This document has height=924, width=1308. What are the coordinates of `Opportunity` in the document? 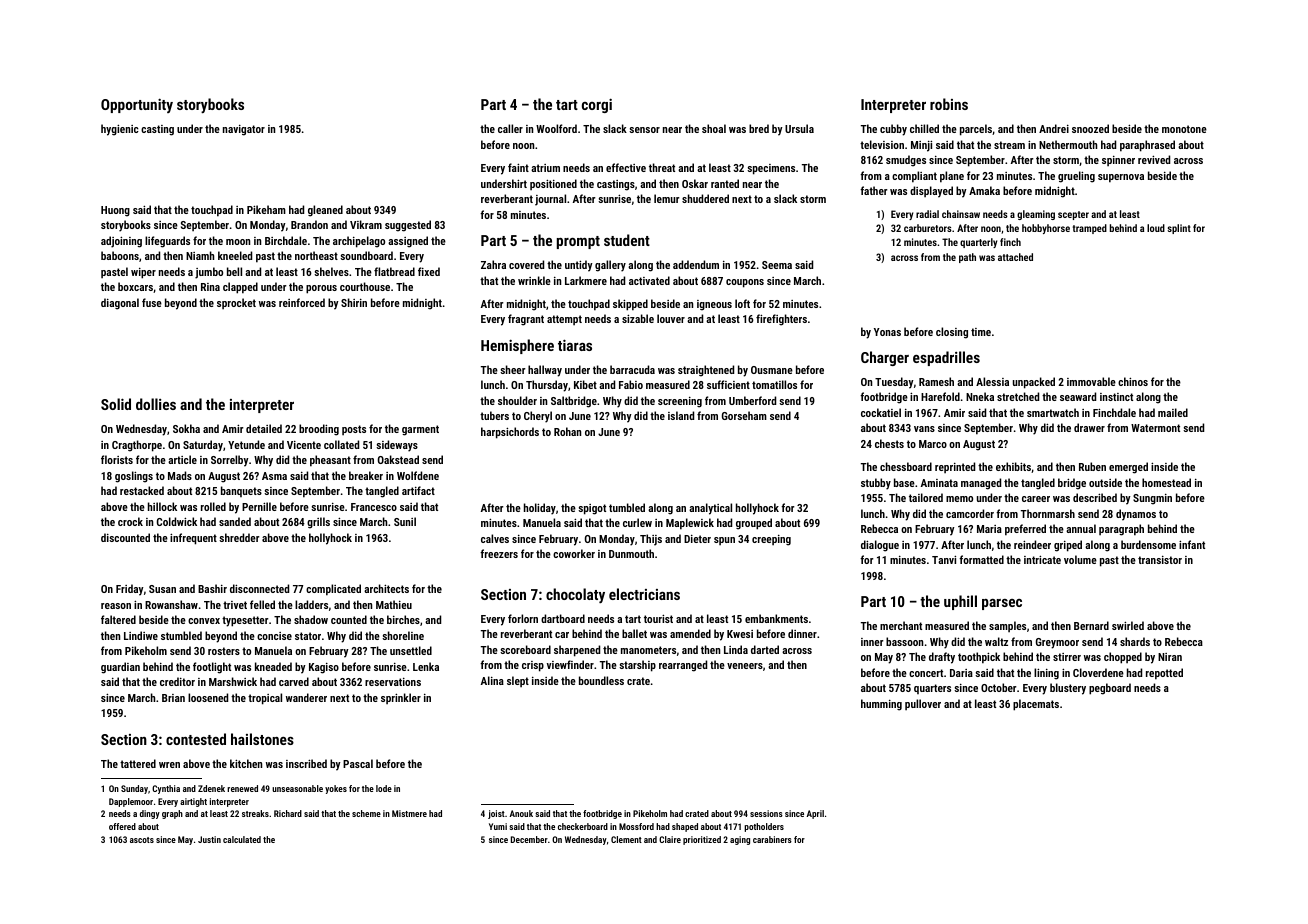 It's located at (137, 105).
